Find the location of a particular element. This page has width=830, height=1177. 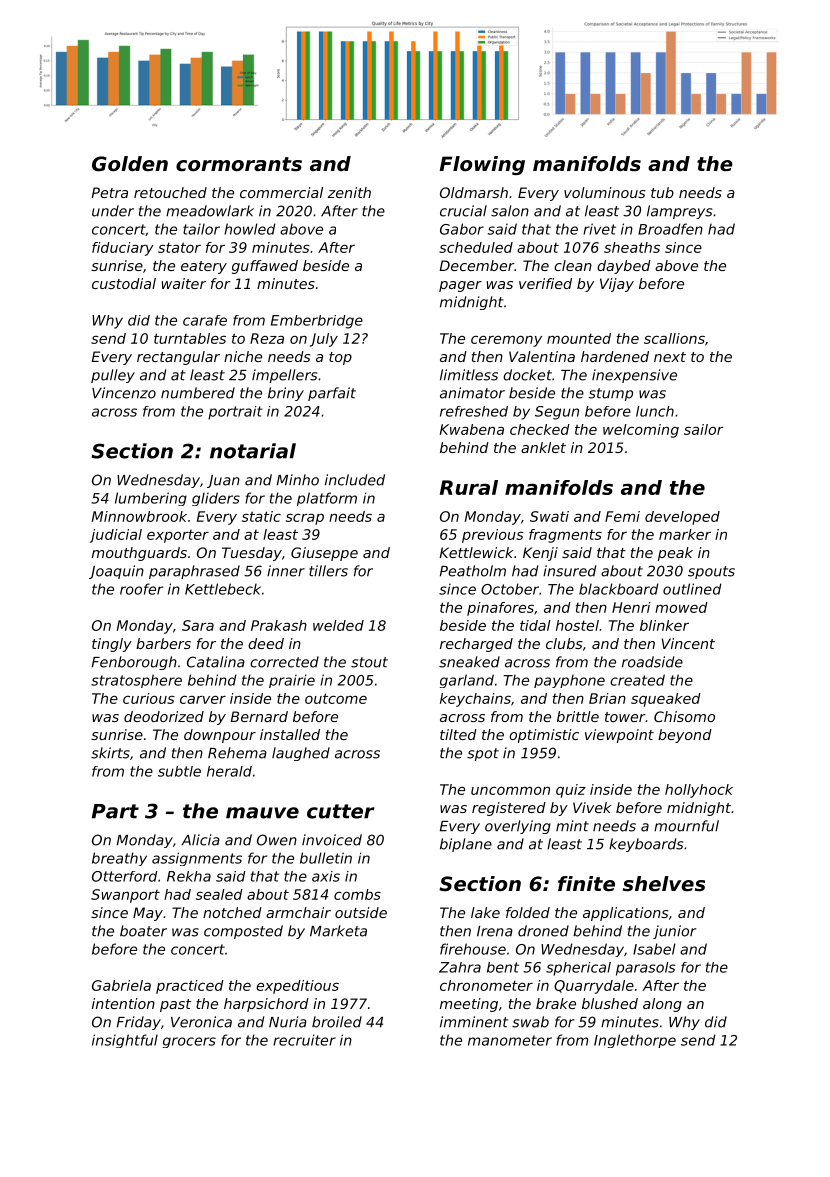

scheduled is located at coordinates (476, 247).
